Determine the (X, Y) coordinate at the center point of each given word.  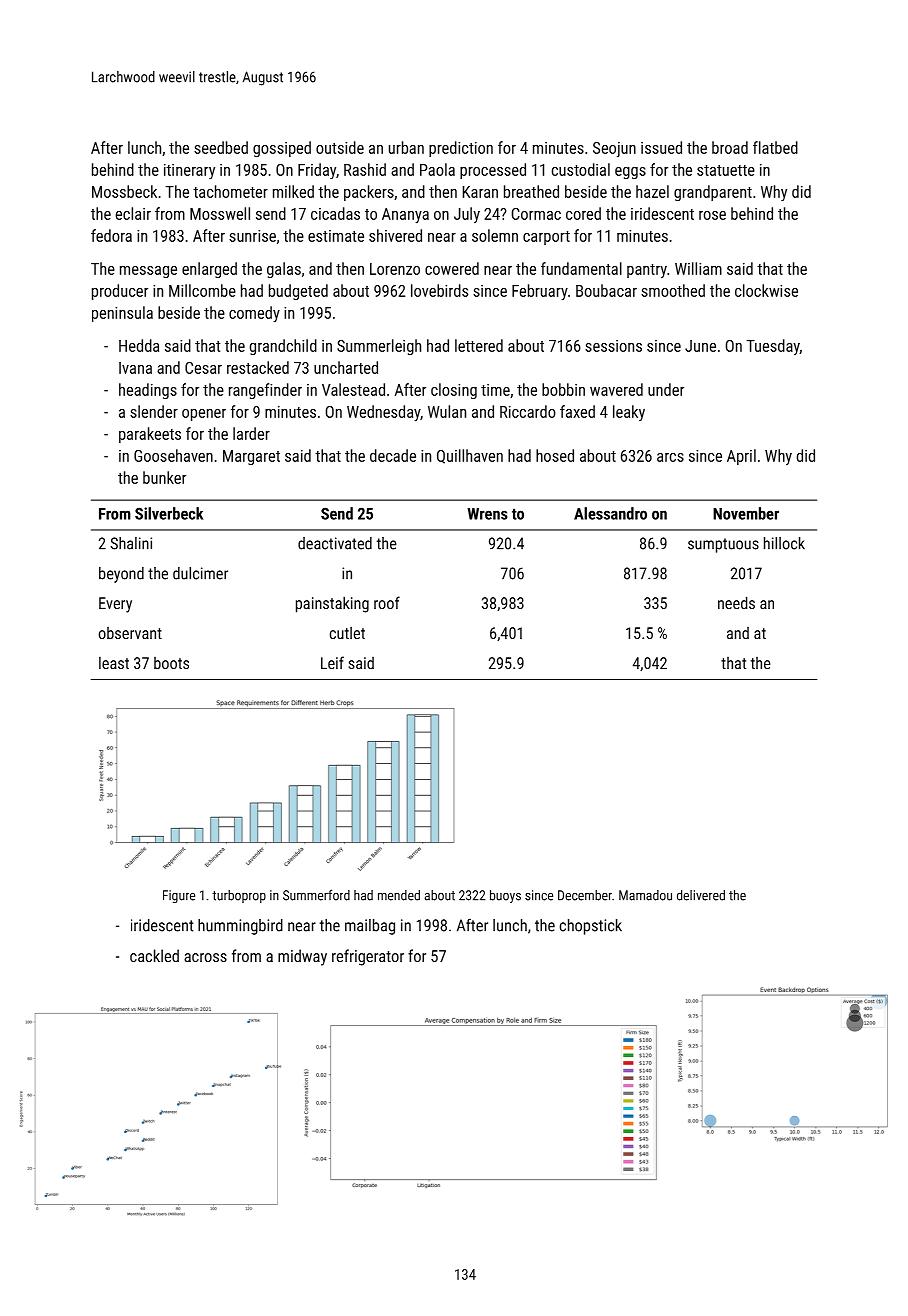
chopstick (591, 927)
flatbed (775, 147)
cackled (154, 955)
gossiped (282, 149)
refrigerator (368, 957)
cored (583, 213)
